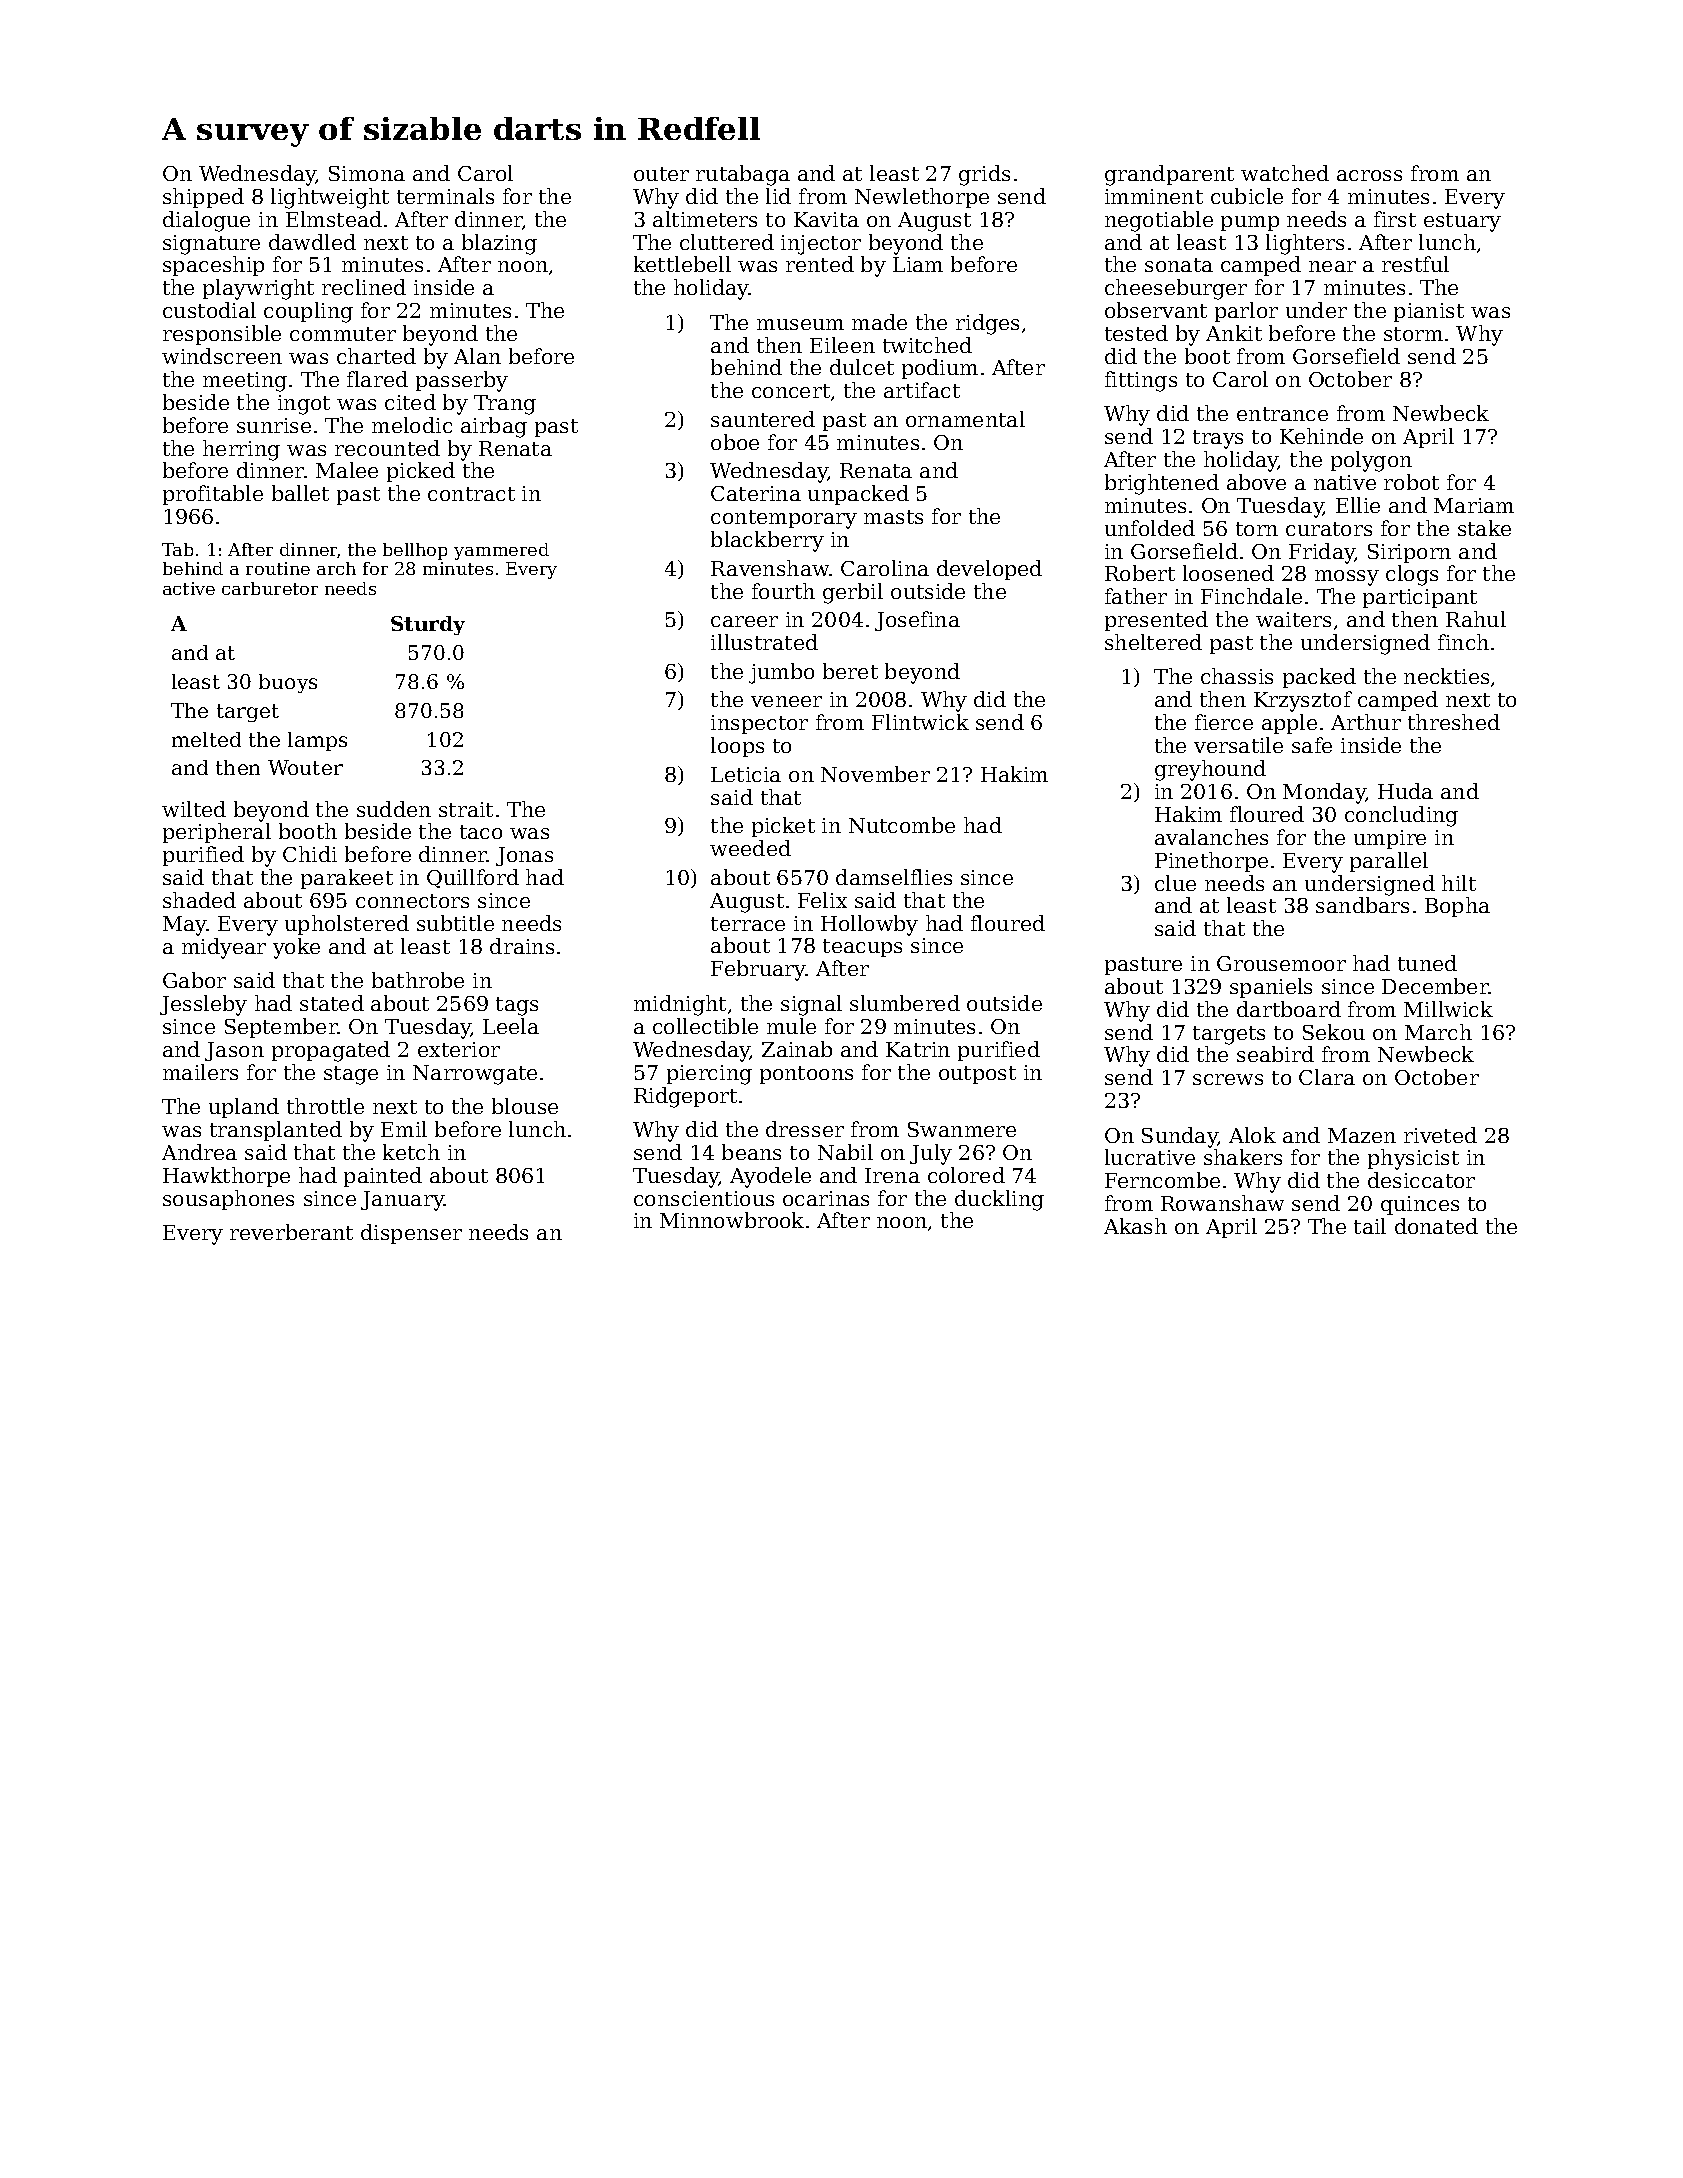 This page has height=2178, width=1683. I want to click on Akash, so click(1135, 1226).
